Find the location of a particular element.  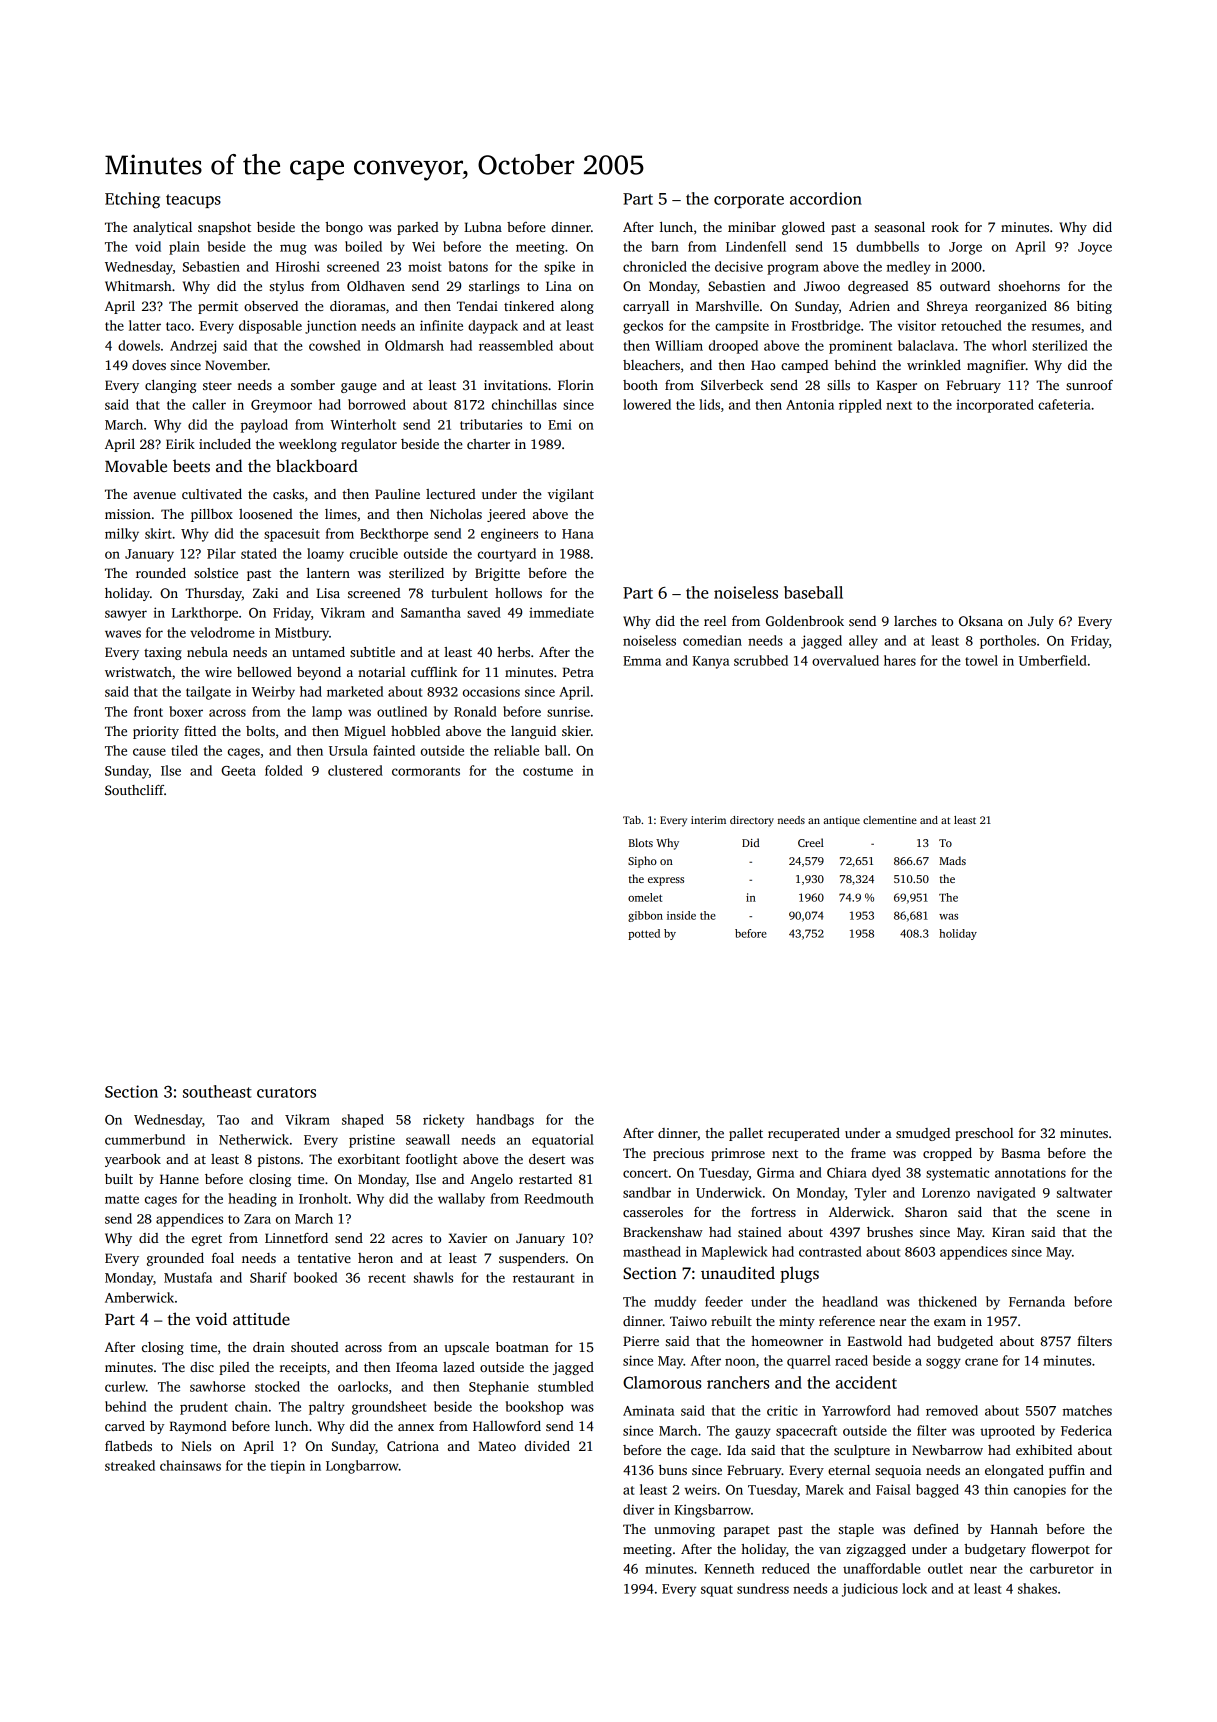

smudged is located at coordinates (923, 1134).
